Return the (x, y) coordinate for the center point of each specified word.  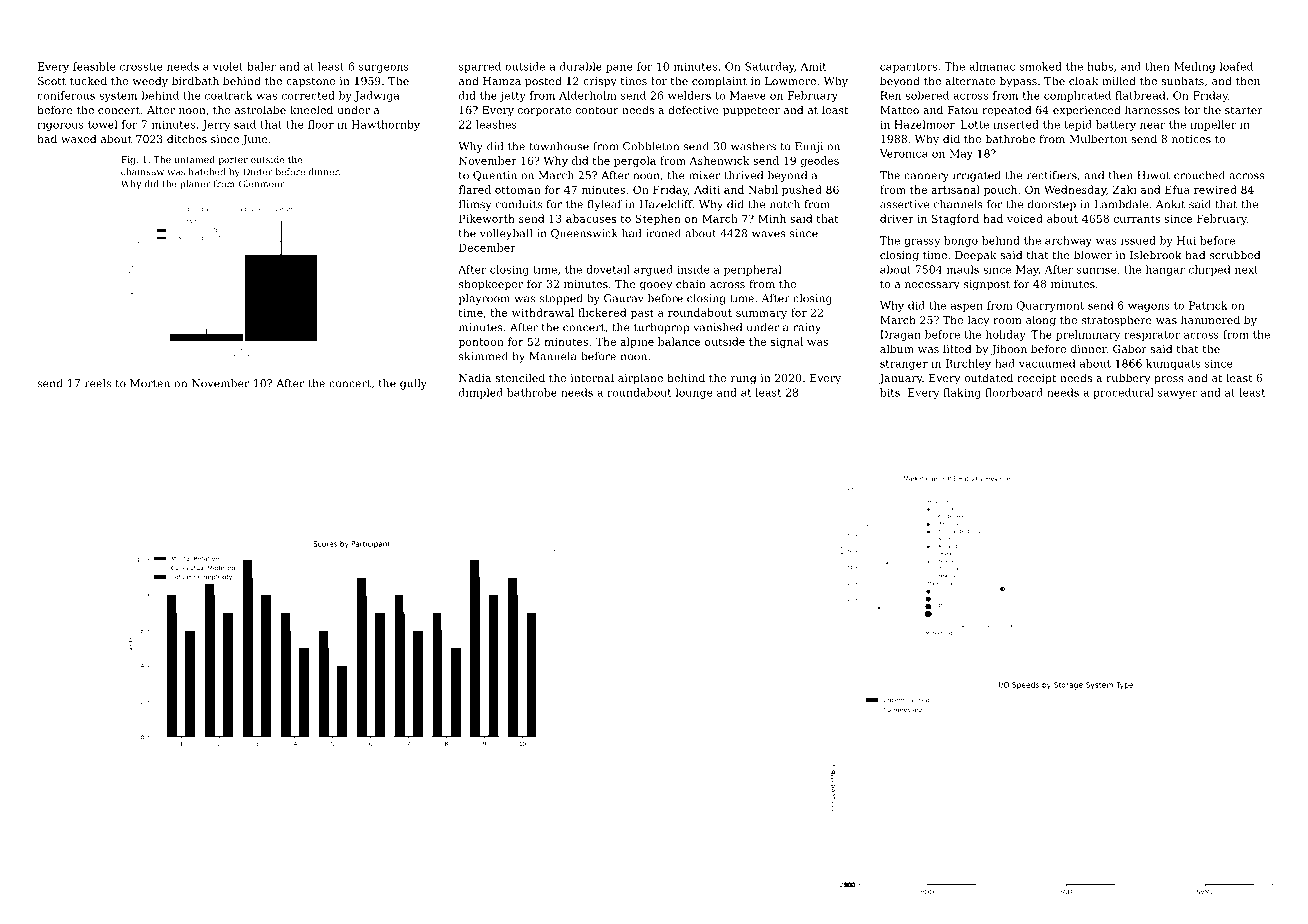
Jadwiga (376, 96)
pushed (802, 190)
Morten (150, 383)
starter (1244, 110)
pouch (1000, 190)
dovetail (608, 269)
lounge (694, 393)
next (1246, 270)
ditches (187, 138)
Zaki (1125, 189)
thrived (743, 175)
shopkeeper (491, 285)
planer (195, 184)
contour (597, 110)
